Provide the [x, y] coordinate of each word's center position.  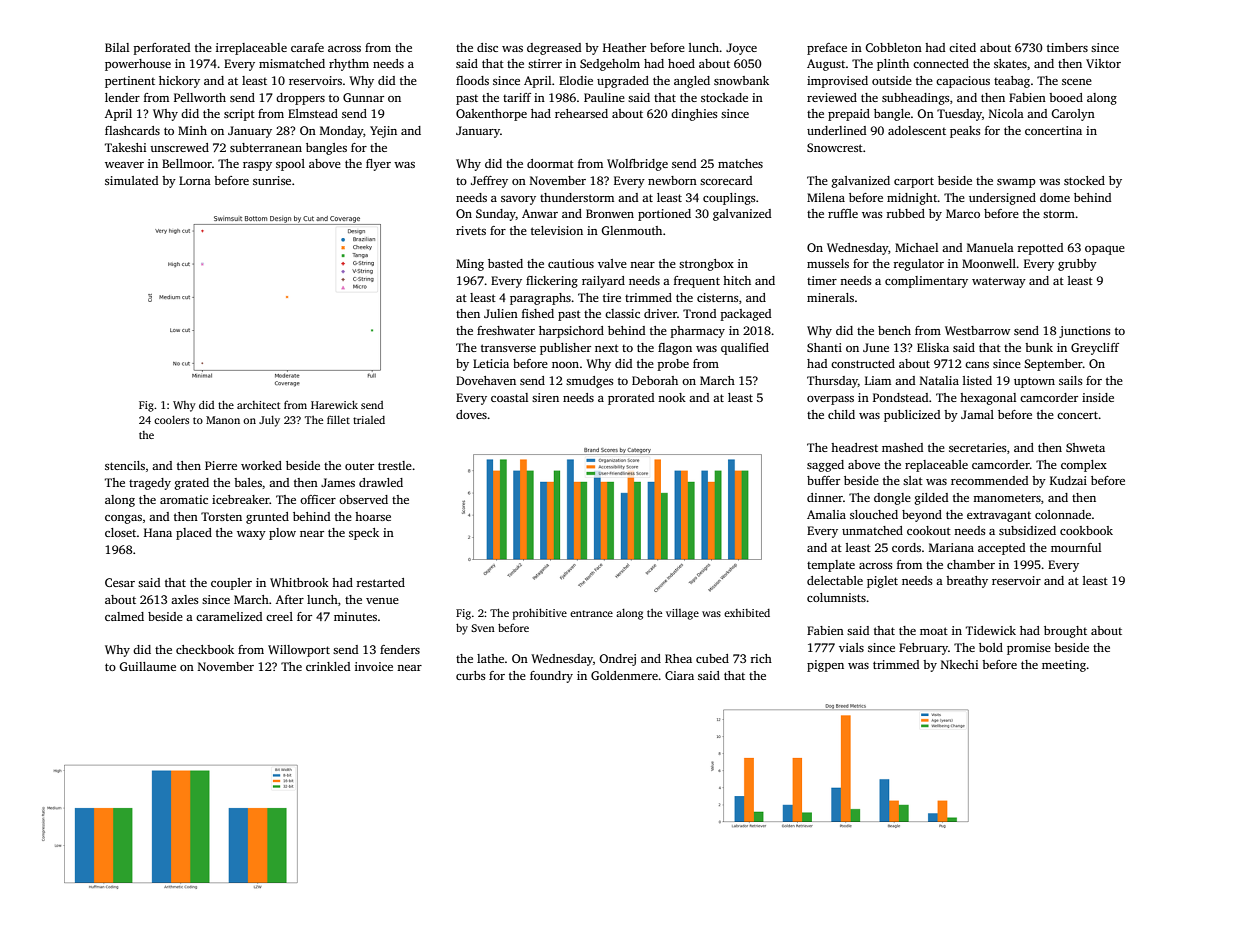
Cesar [120, 582]
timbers [1067, 47]
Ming [470, 265]
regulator [918, 265]
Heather [624, 47]
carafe [307, 47]
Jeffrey [489, 182]
